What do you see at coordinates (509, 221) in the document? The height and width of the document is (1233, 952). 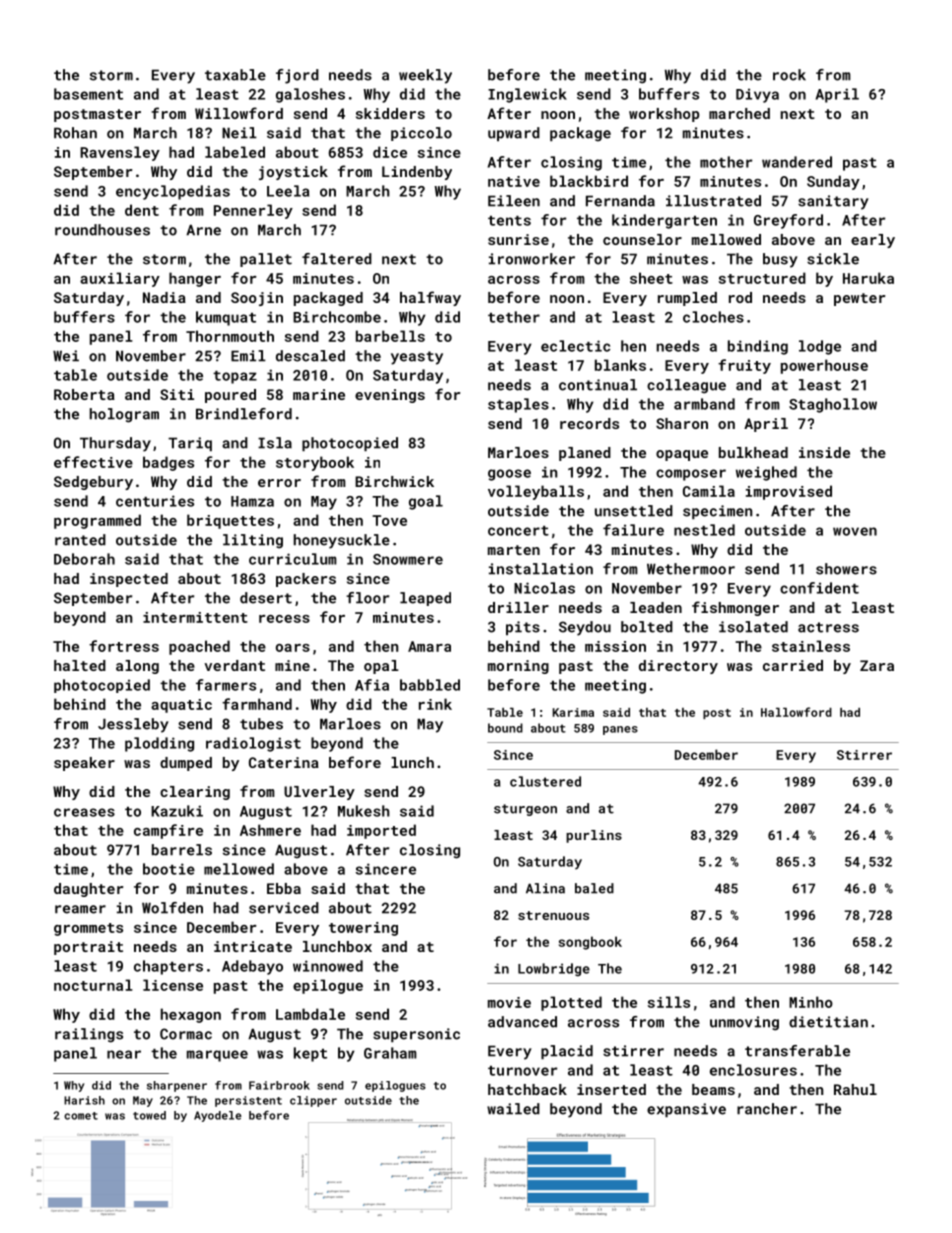 I see `tents` at bounding box center [509, 221].
